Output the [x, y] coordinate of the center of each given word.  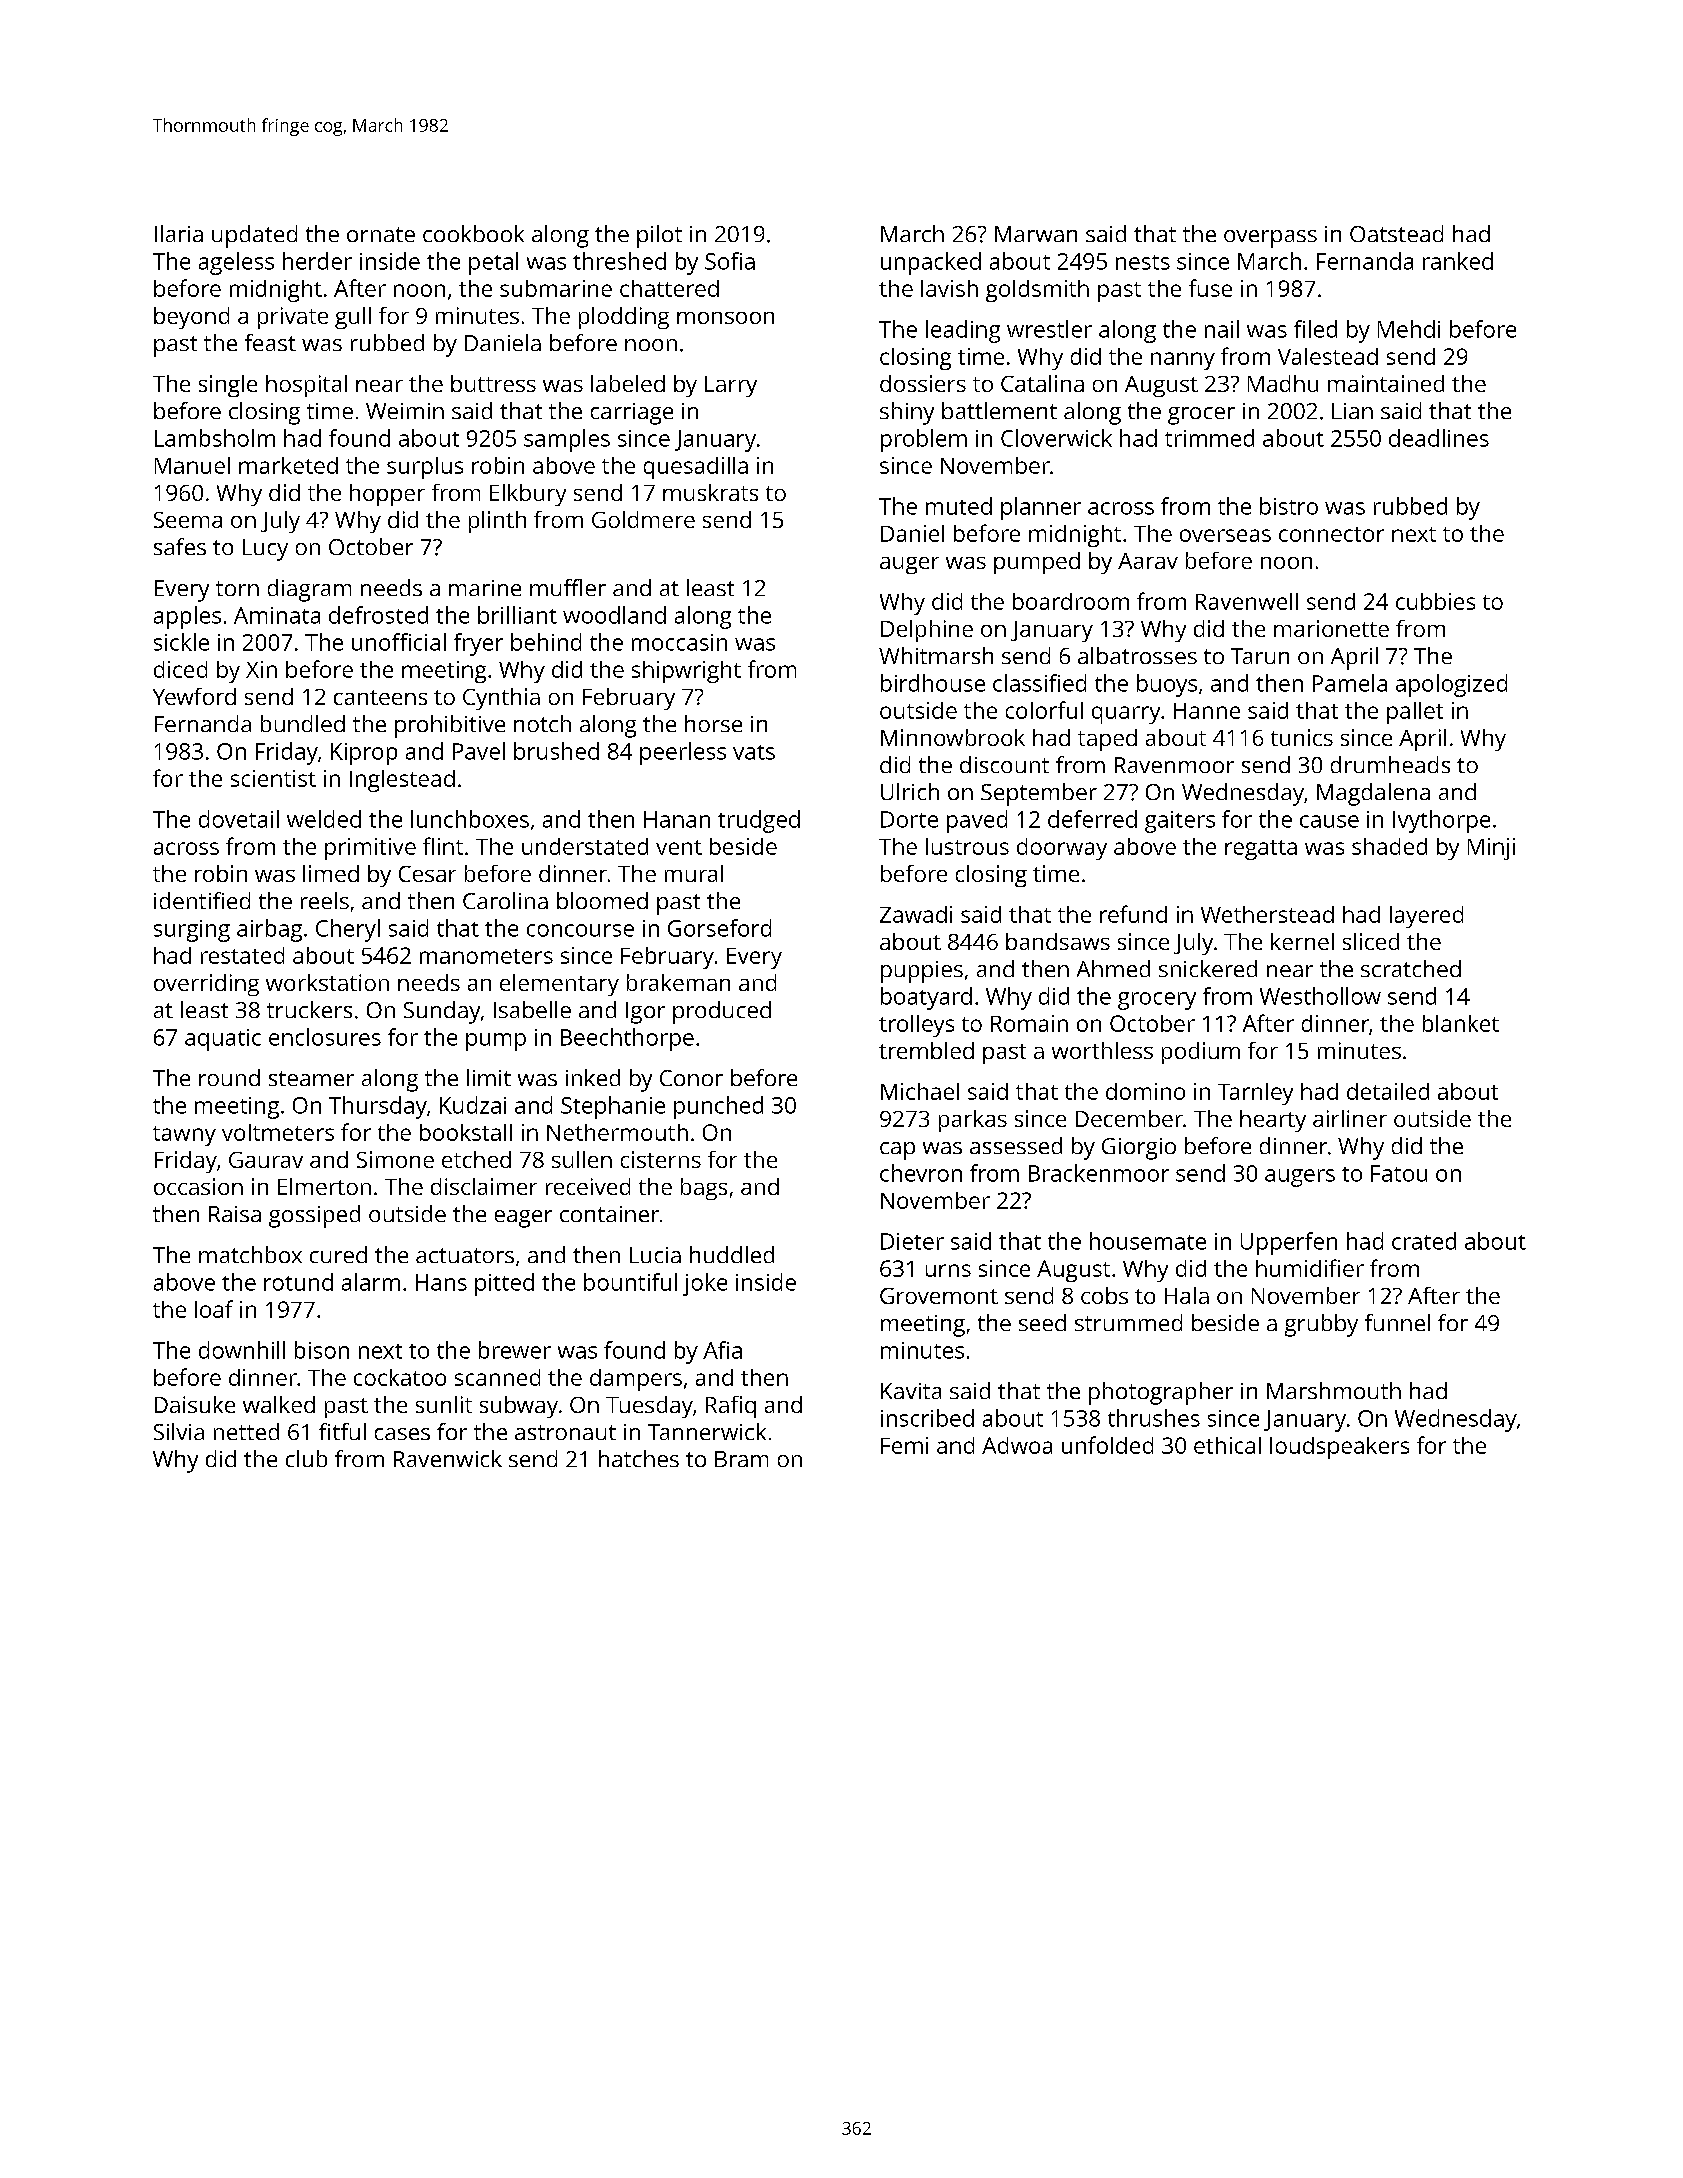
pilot [659, 236]
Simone [395, 1159]
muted [959, 506]
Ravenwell [1247, 601]
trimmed [1209, 438]
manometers [486, 956]
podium [1201, 1053]
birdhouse [933, 683]
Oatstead [1396, 233]
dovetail [239, 819]
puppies [922, 972]
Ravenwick [448, 1458]
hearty [1273, 1121]
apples [187, 617]
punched [718, 1107]
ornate [381, 234]
